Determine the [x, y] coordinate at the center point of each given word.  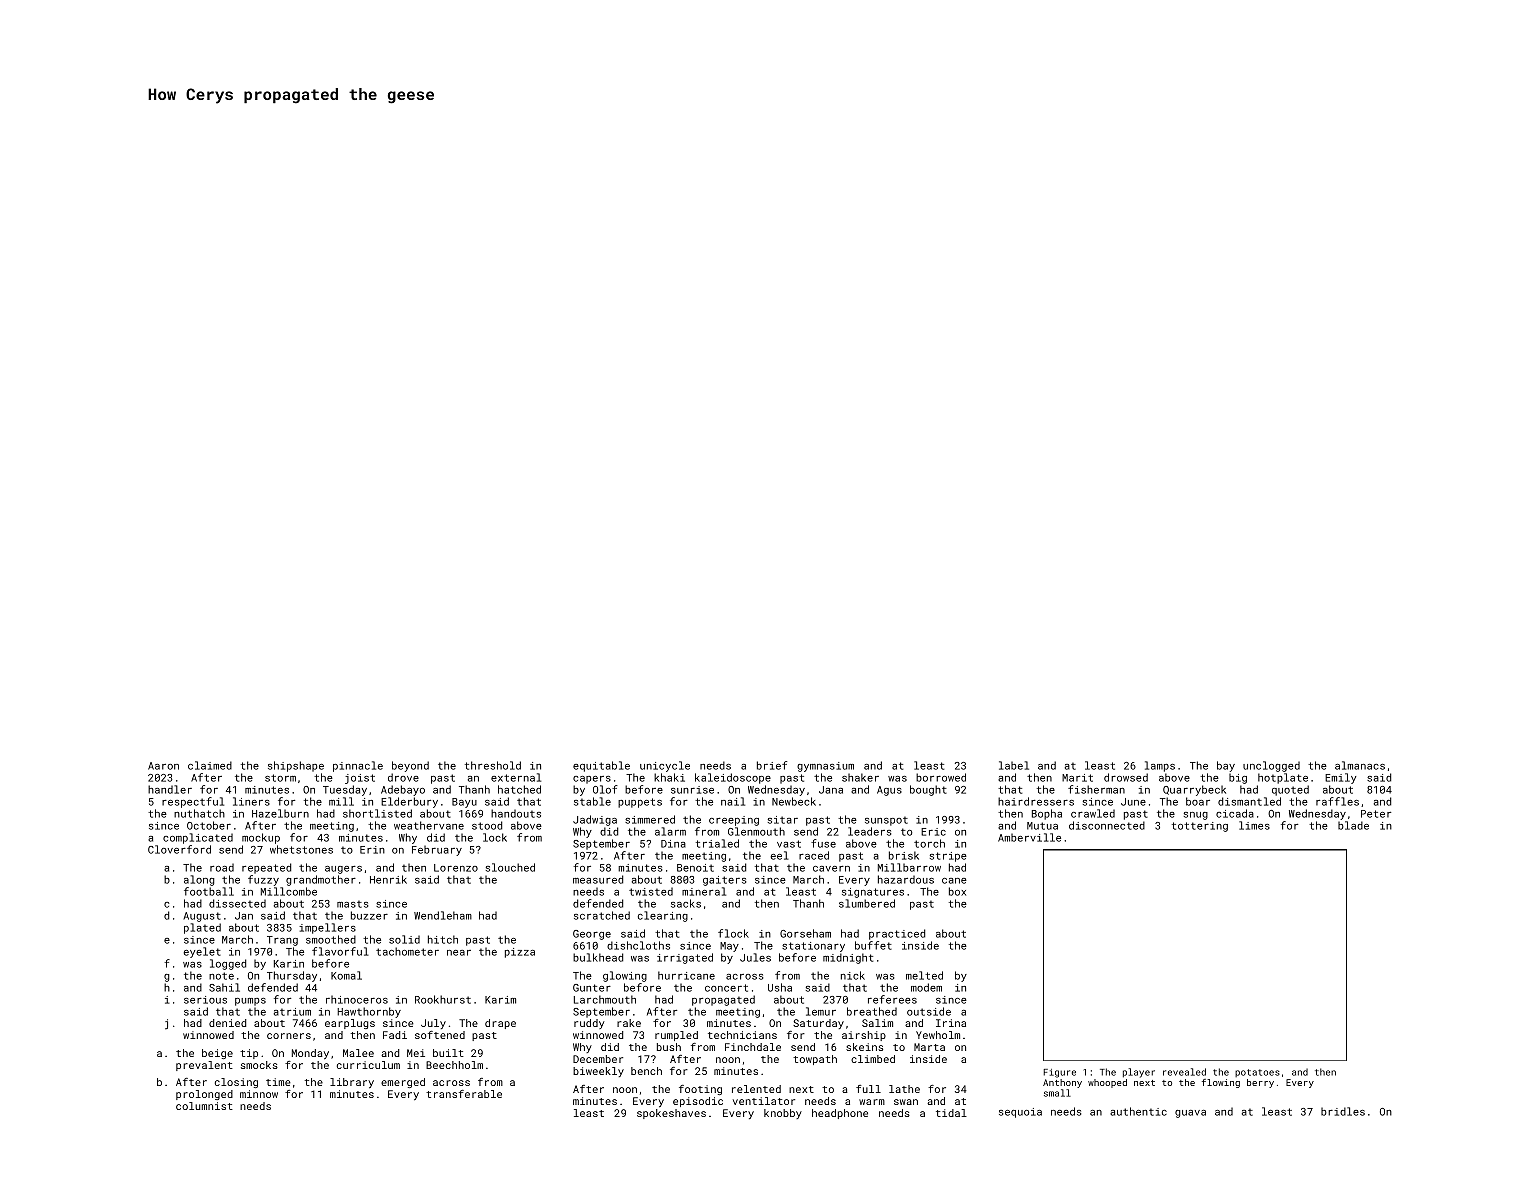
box [957, 891]
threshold [493, 765]
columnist [204, 1106]
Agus [889, 791]
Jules [755, 957]
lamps [1160, 766]
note [221, 976]
